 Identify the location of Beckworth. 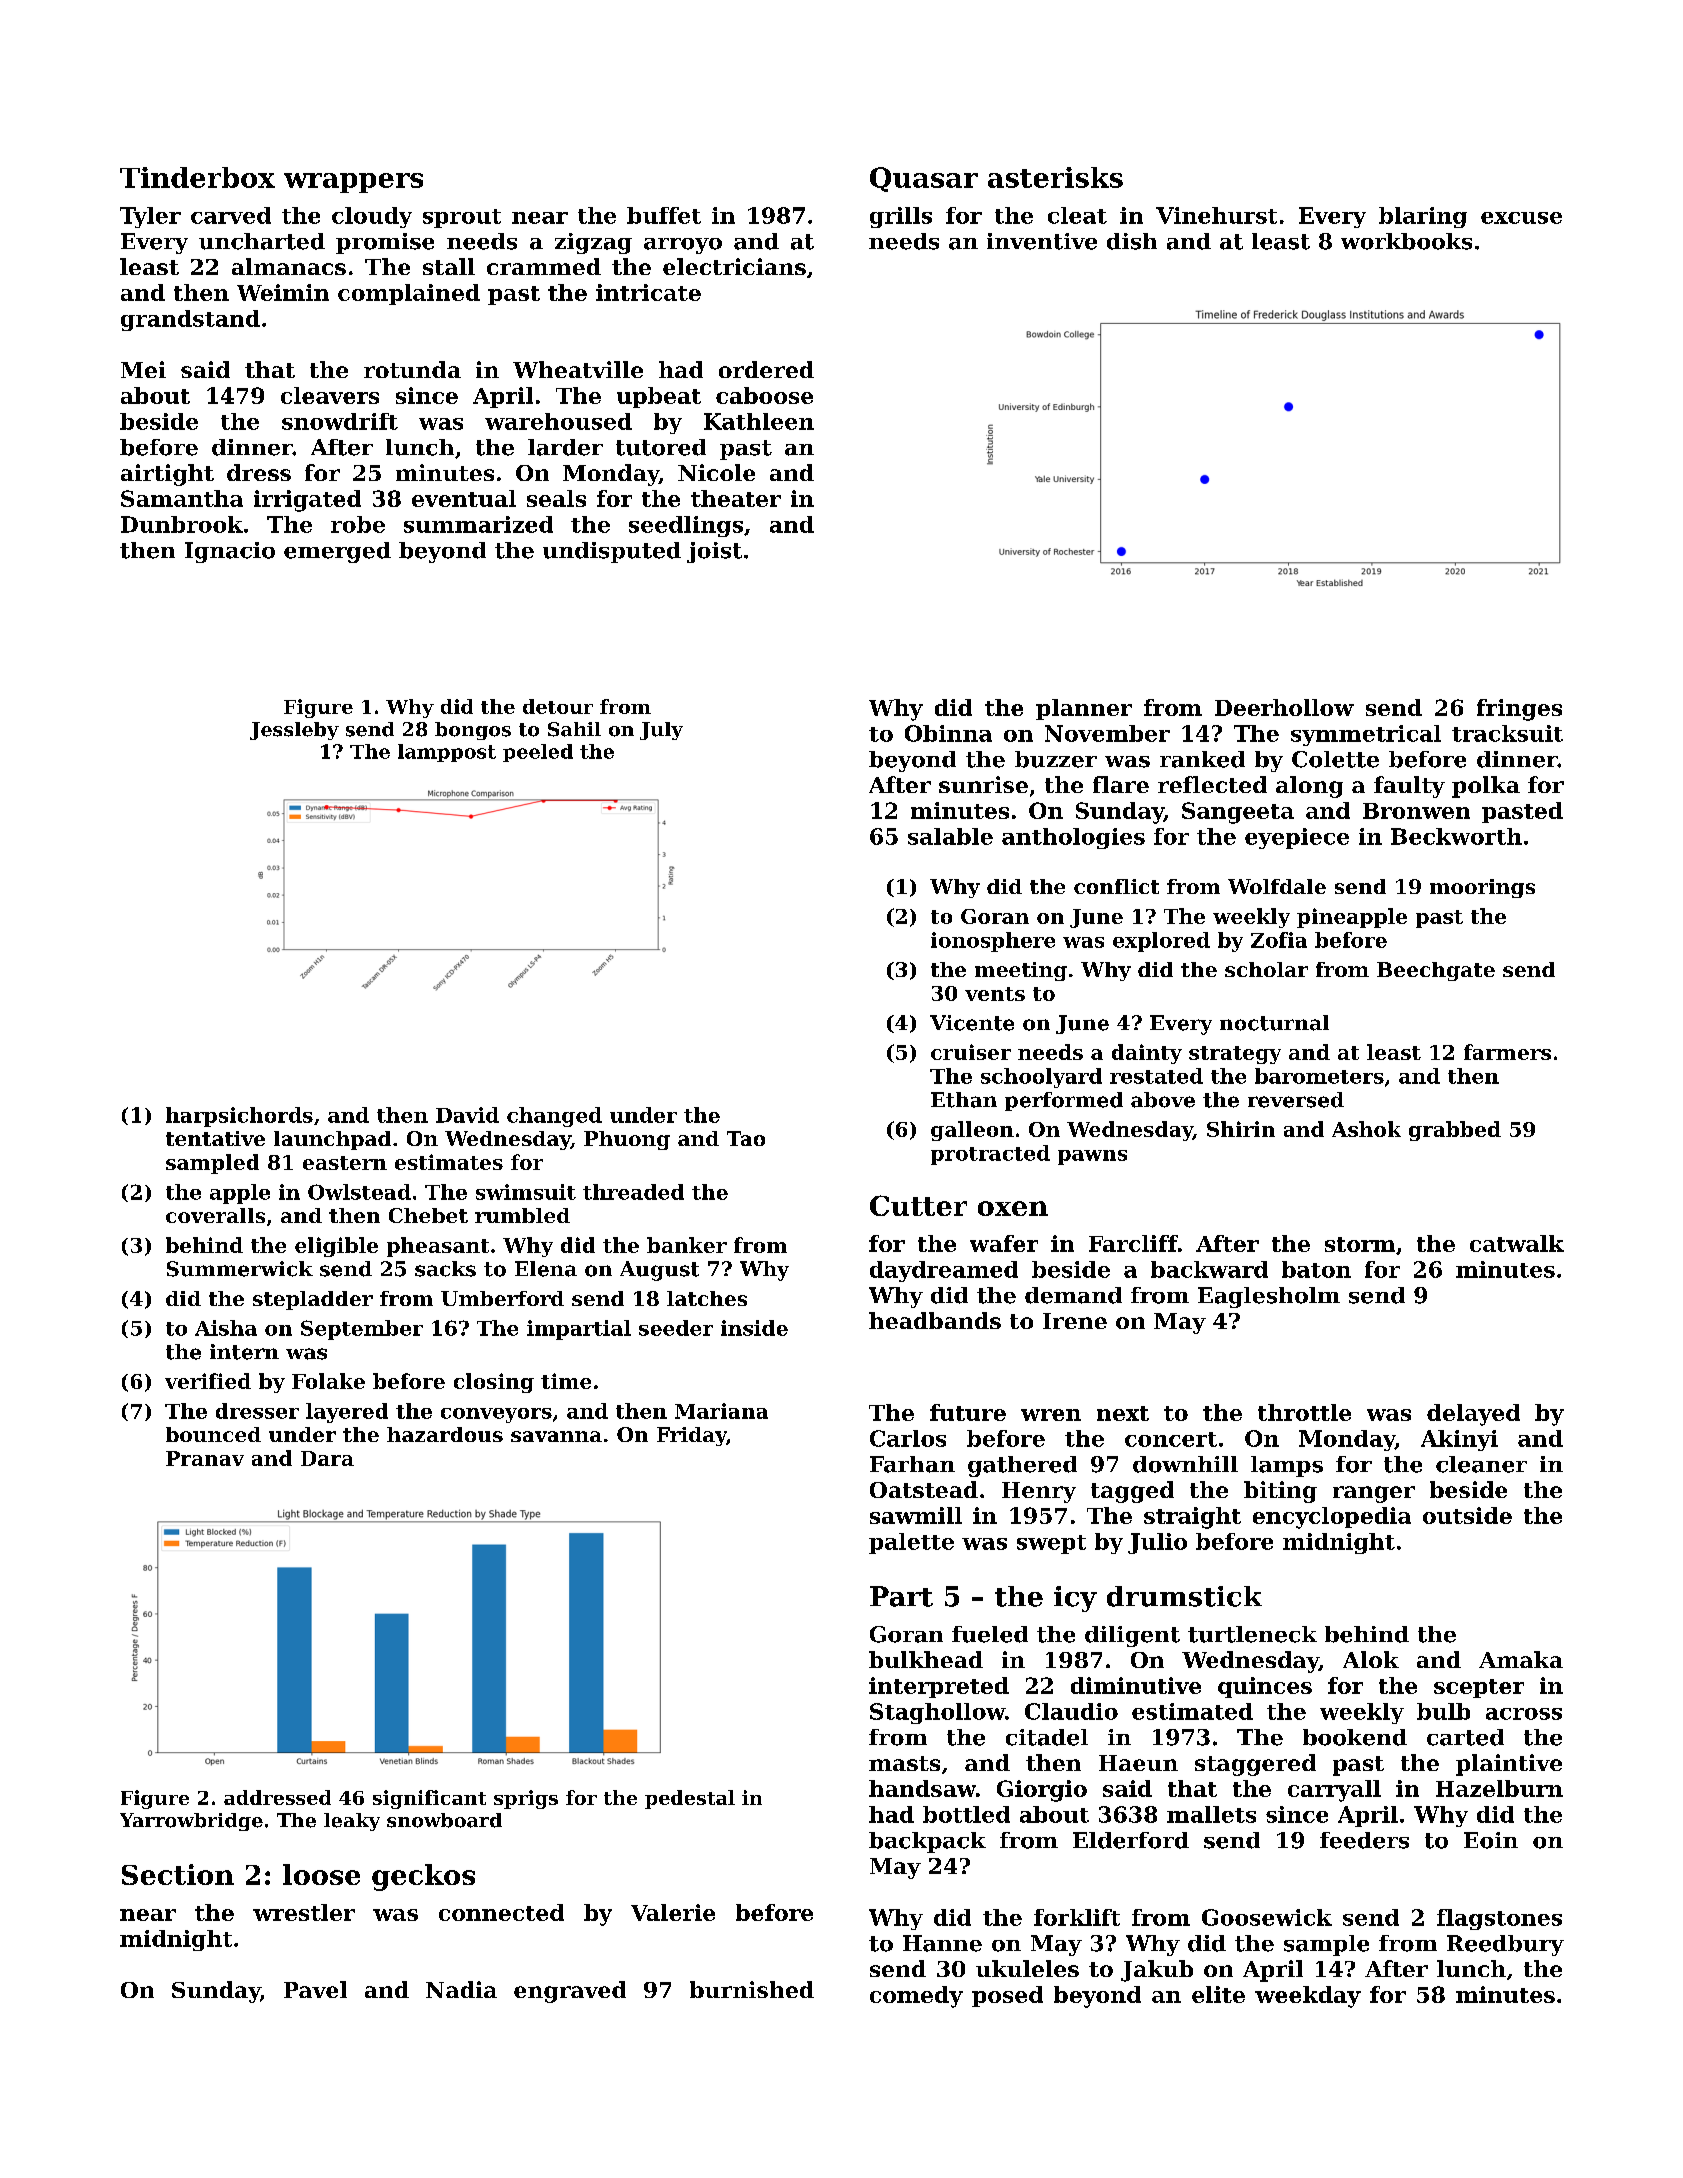
(1456, 836).
